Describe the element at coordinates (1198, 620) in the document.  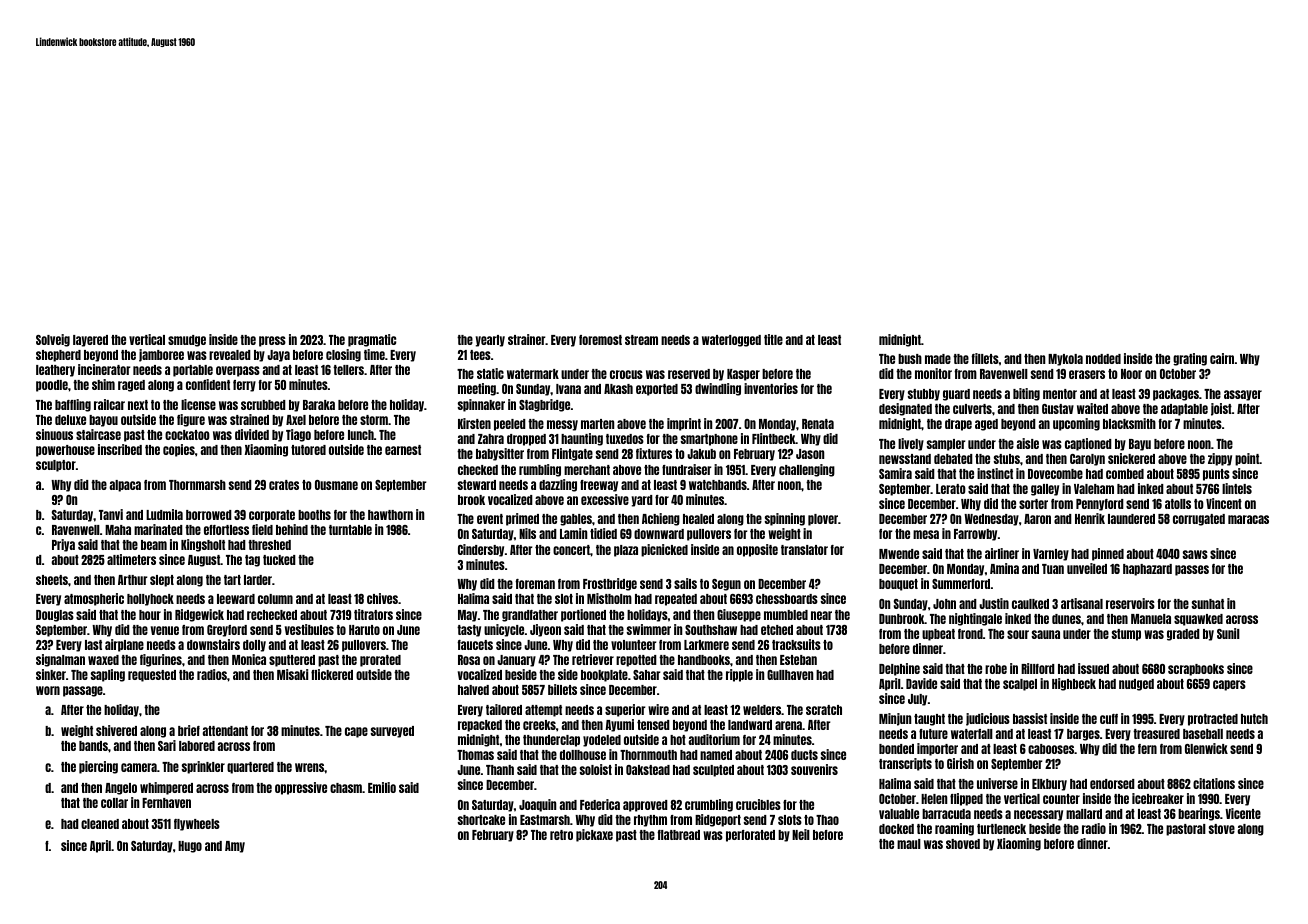
I see `squawked` at that location.
